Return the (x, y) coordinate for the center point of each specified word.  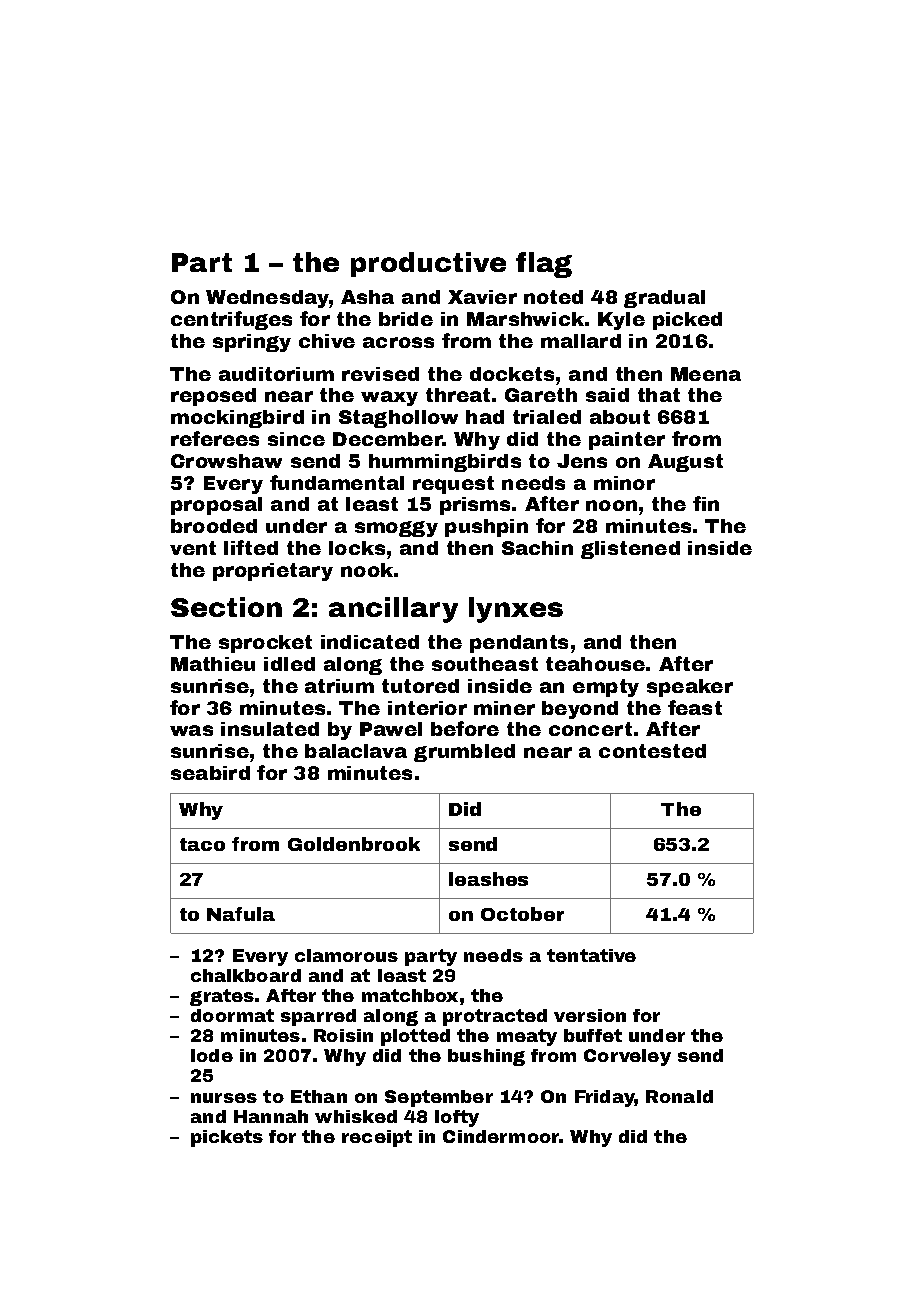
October (522, 914)
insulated (270, 729)
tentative (591, 955)
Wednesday (267, 299)
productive (428, 264)
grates (222, 997)
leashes (488, 879)
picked (687, 321)
